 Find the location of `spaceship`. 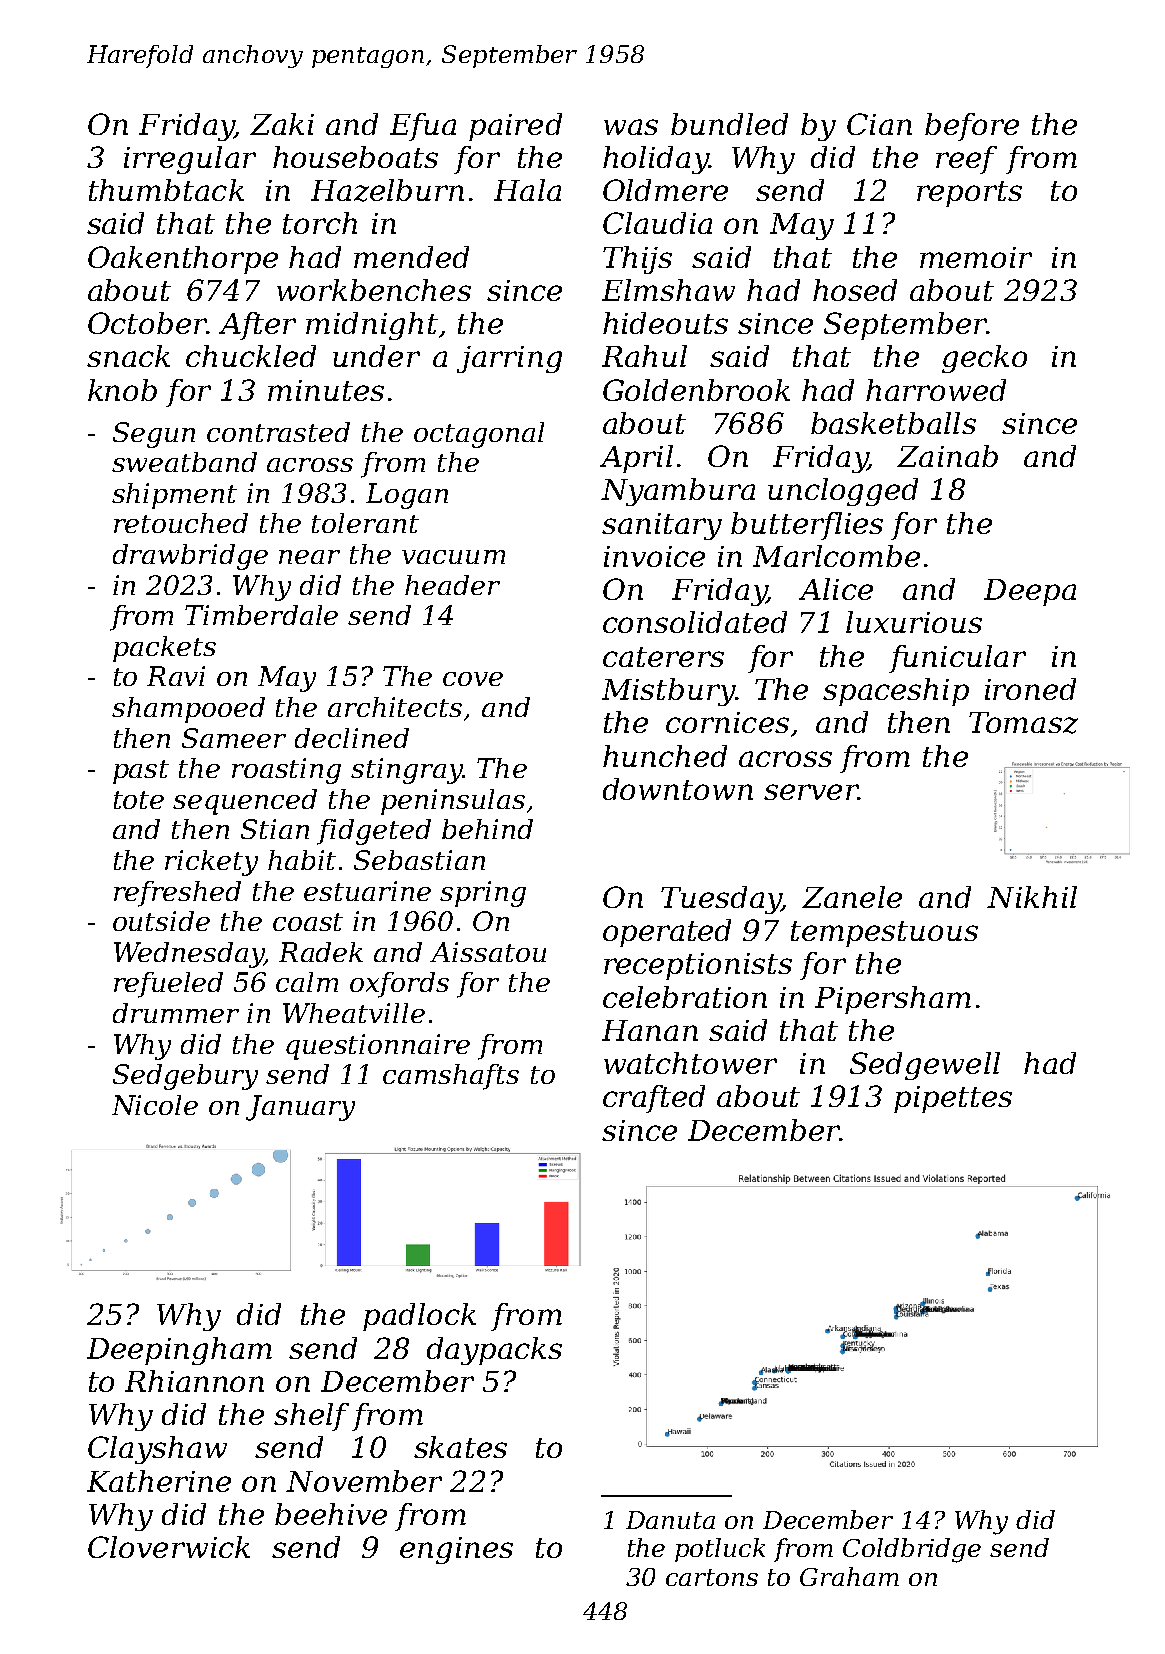

spaceship is located at coordinates (896, 692).
